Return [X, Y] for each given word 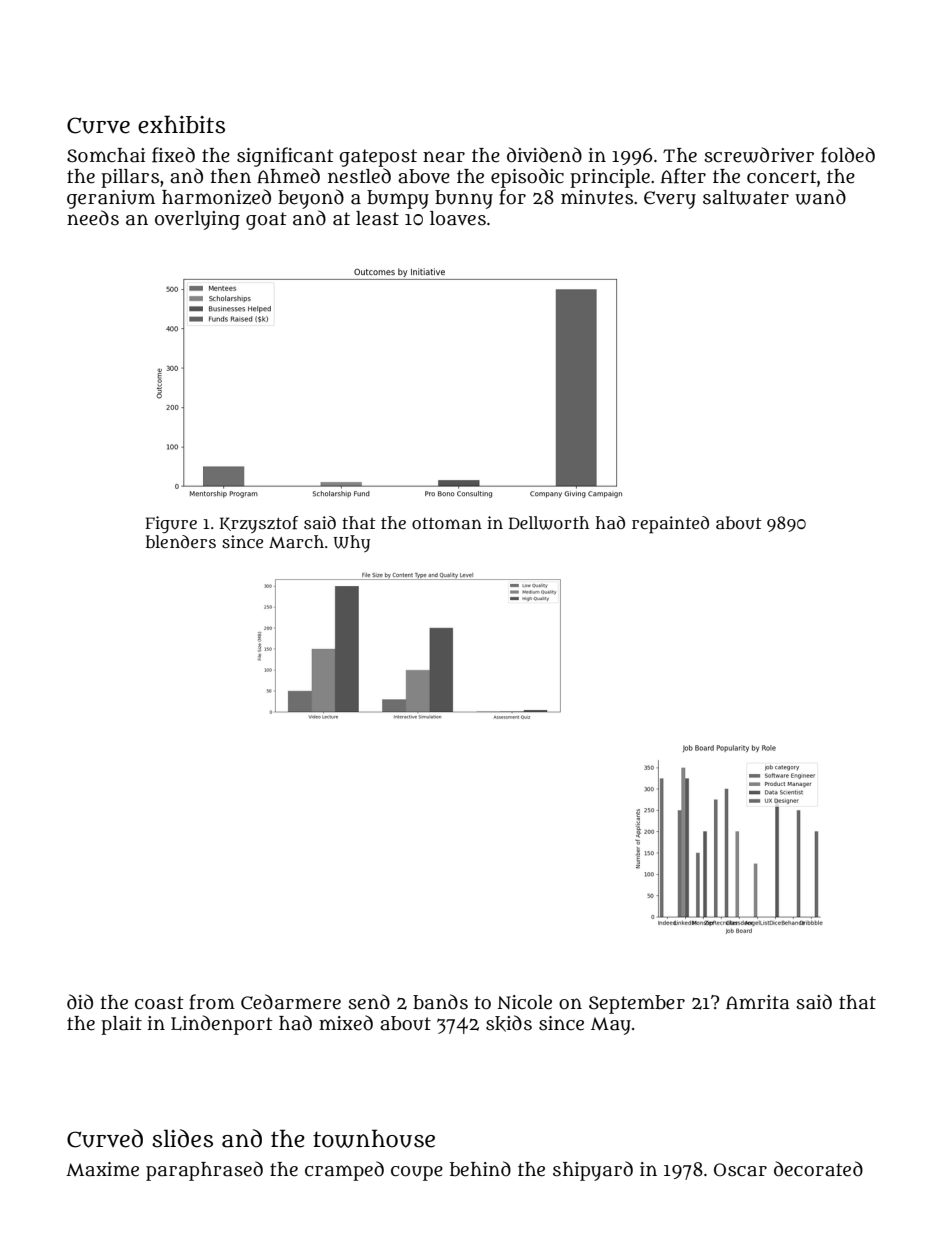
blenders [181, 541]
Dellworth [549, 523]
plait [121, 1025]
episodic [527, 178]
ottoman [447, 523]
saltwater [746, 197]
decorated [818, 1169]
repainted [670, 525]
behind [480, 1169]
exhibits [181, 124]
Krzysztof [259, 524]
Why [351, 543]
